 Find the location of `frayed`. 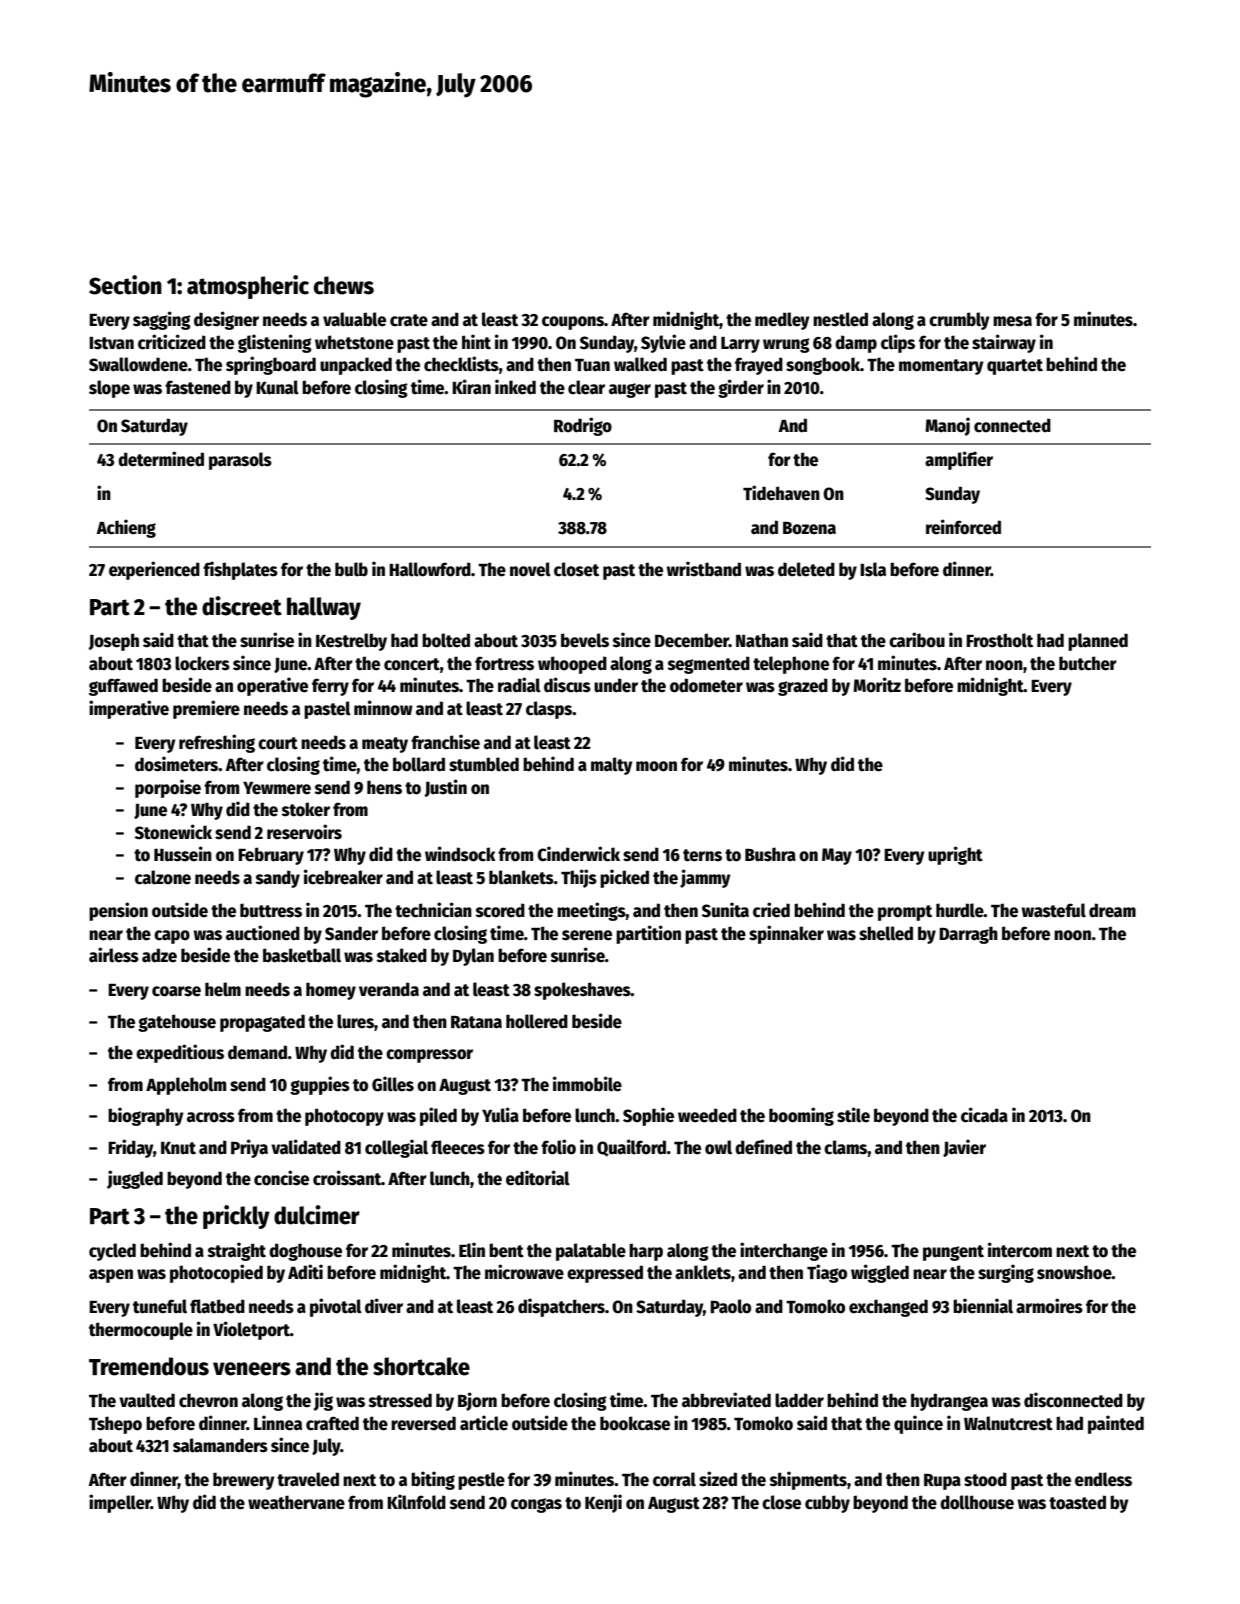

frayed is located at coordinates (759, 366).
